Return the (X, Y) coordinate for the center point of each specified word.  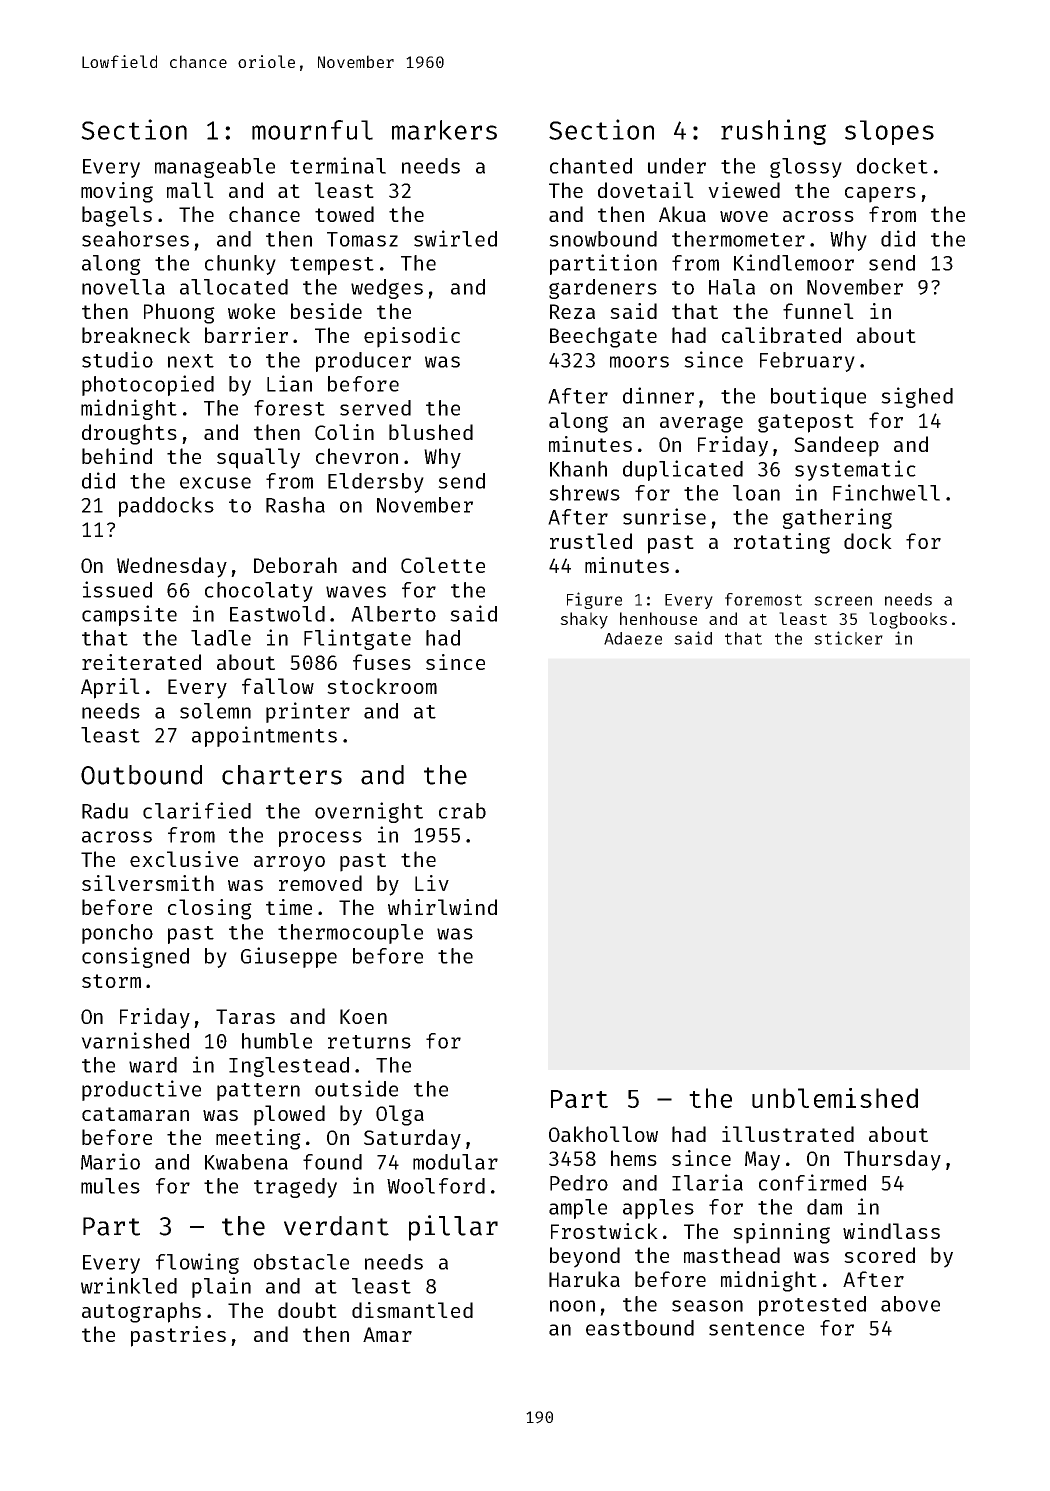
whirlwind (442, 907)
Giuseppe (289, 957)
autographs (141, 1312)
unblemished (835, 1098)
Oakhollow (603, 1134)
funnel (818, 311)
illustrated (788, 1134)
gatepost (806, 423)
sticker (848, 638)
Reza (572, 311)
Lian (289, 383)
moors (639, 362)
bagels (117, 216)
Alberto (393, 614)
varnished (135, 1040)
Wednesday (172, 567)
